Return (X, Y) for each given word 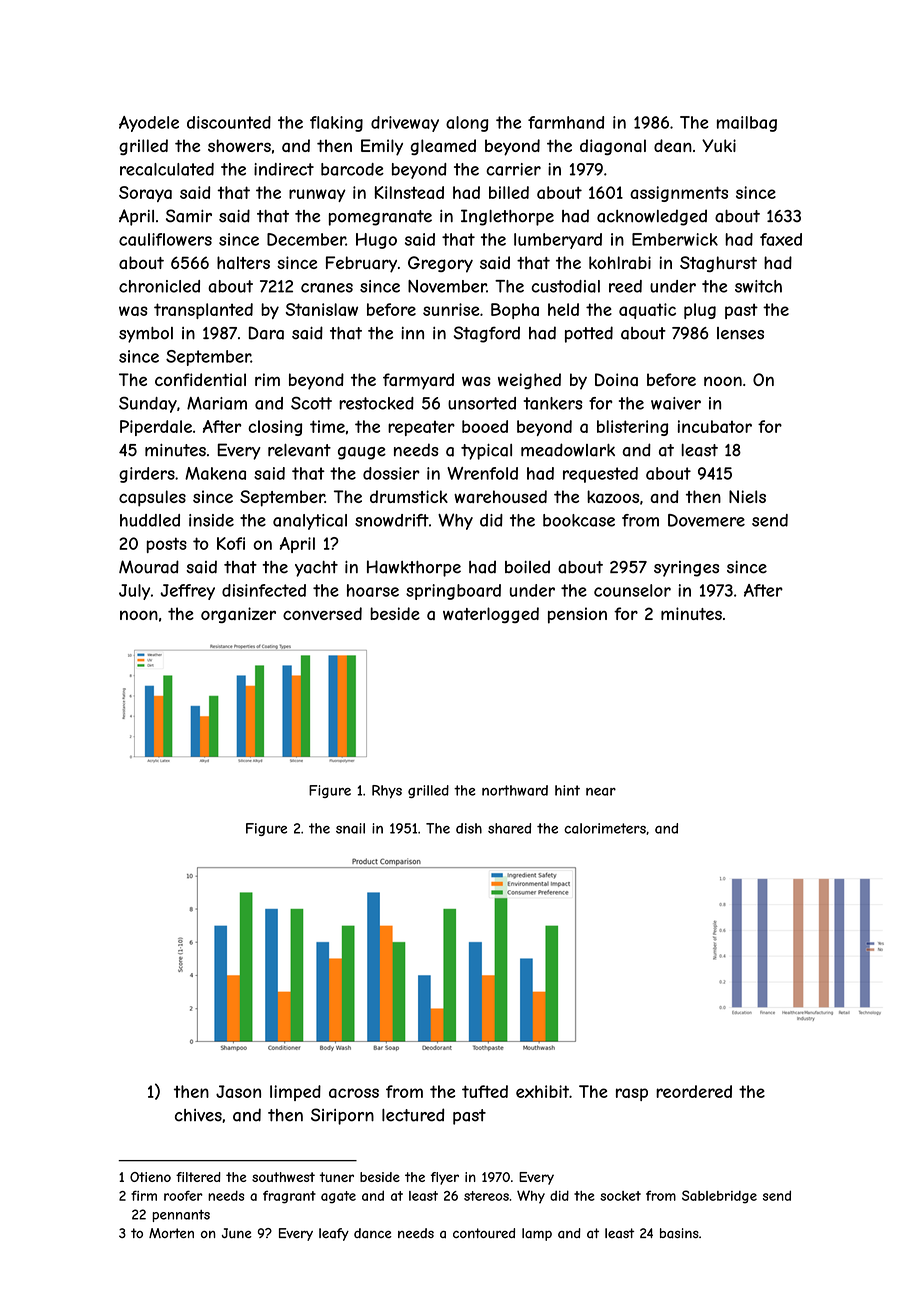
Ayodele (149, 124)
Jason (238, 1091)
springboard (453, 592)
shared (509, 828)
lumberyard (558, 241)
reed (625, 286)
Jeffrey (187, 592)
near (601, 792)
